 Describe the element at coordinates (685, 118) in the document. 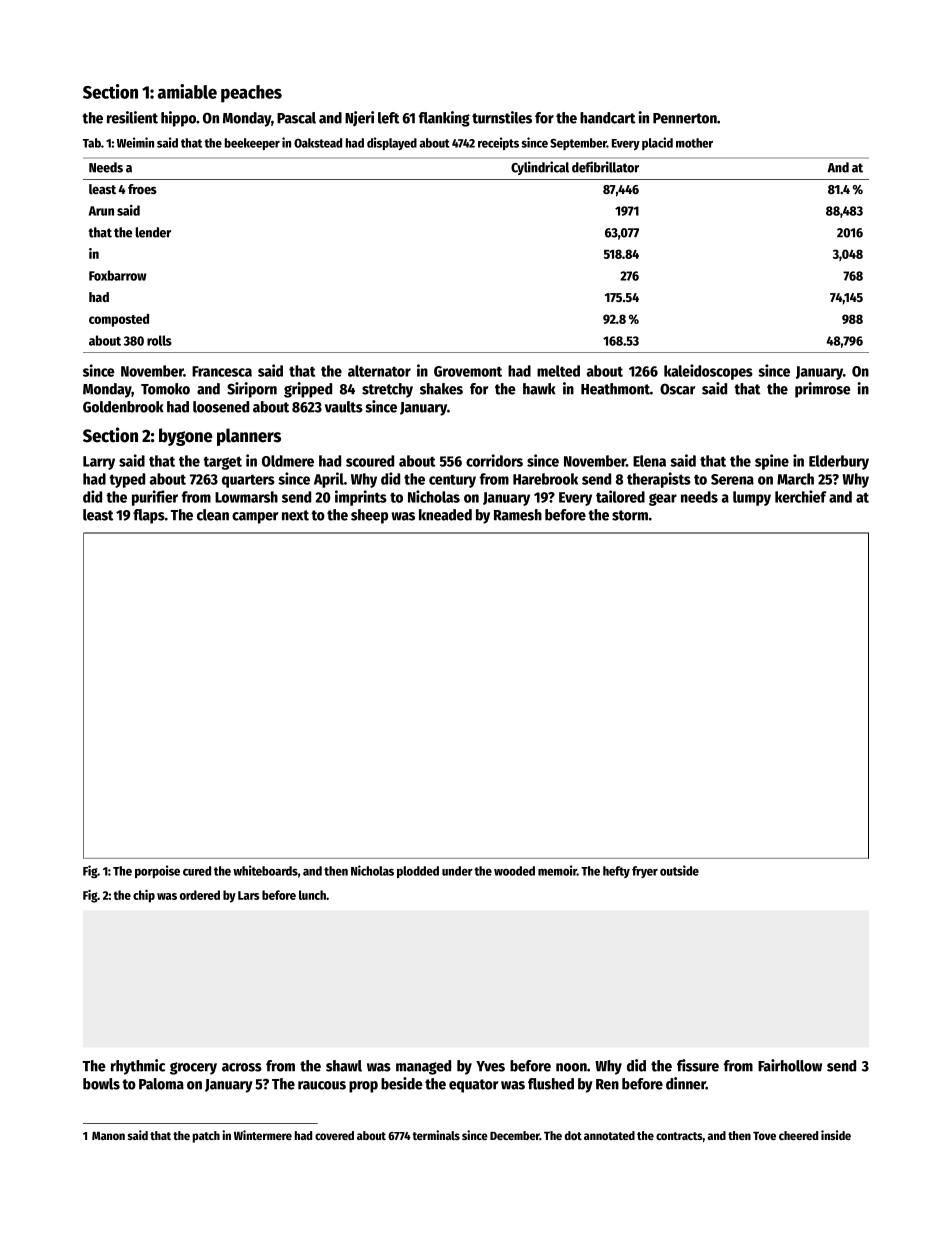

I see `Pennerton` at that location.
